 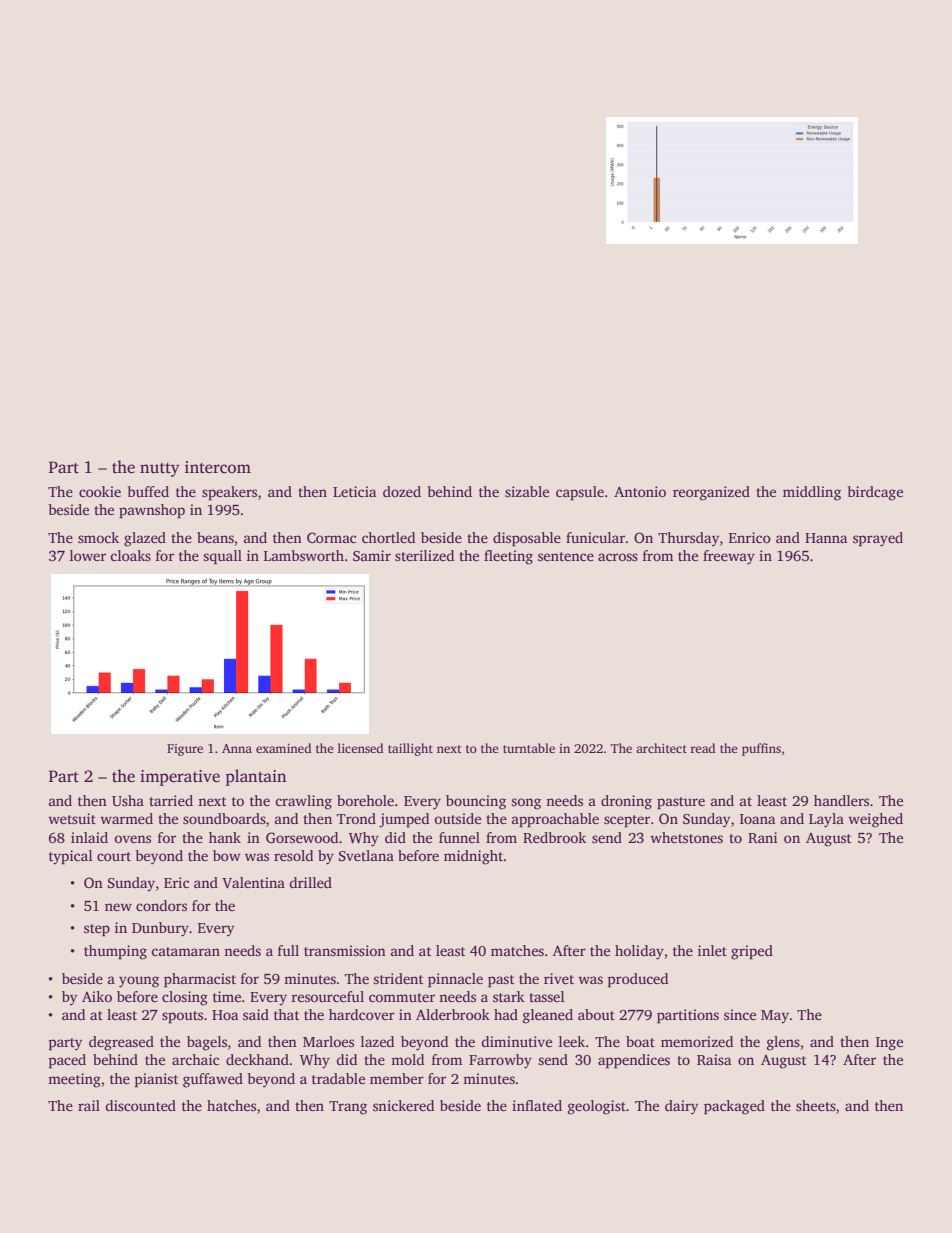 I want to click on imperative, so click(x=180, y=778).
